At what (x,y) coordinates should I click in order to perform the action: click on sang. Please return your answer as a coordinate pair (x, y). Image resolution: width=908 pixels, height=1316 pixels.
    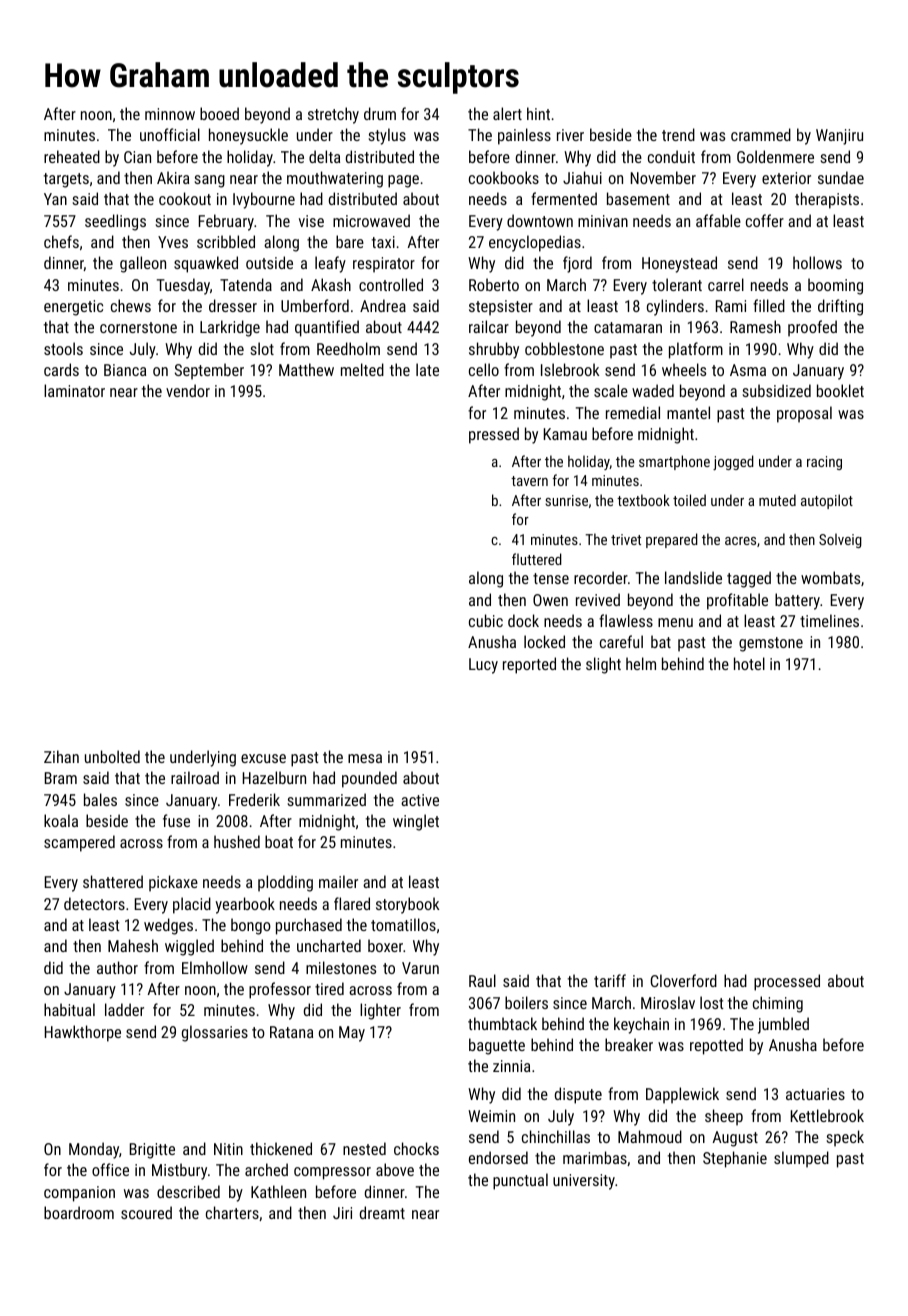
    Looking at the image, I should click on (209, 181).
